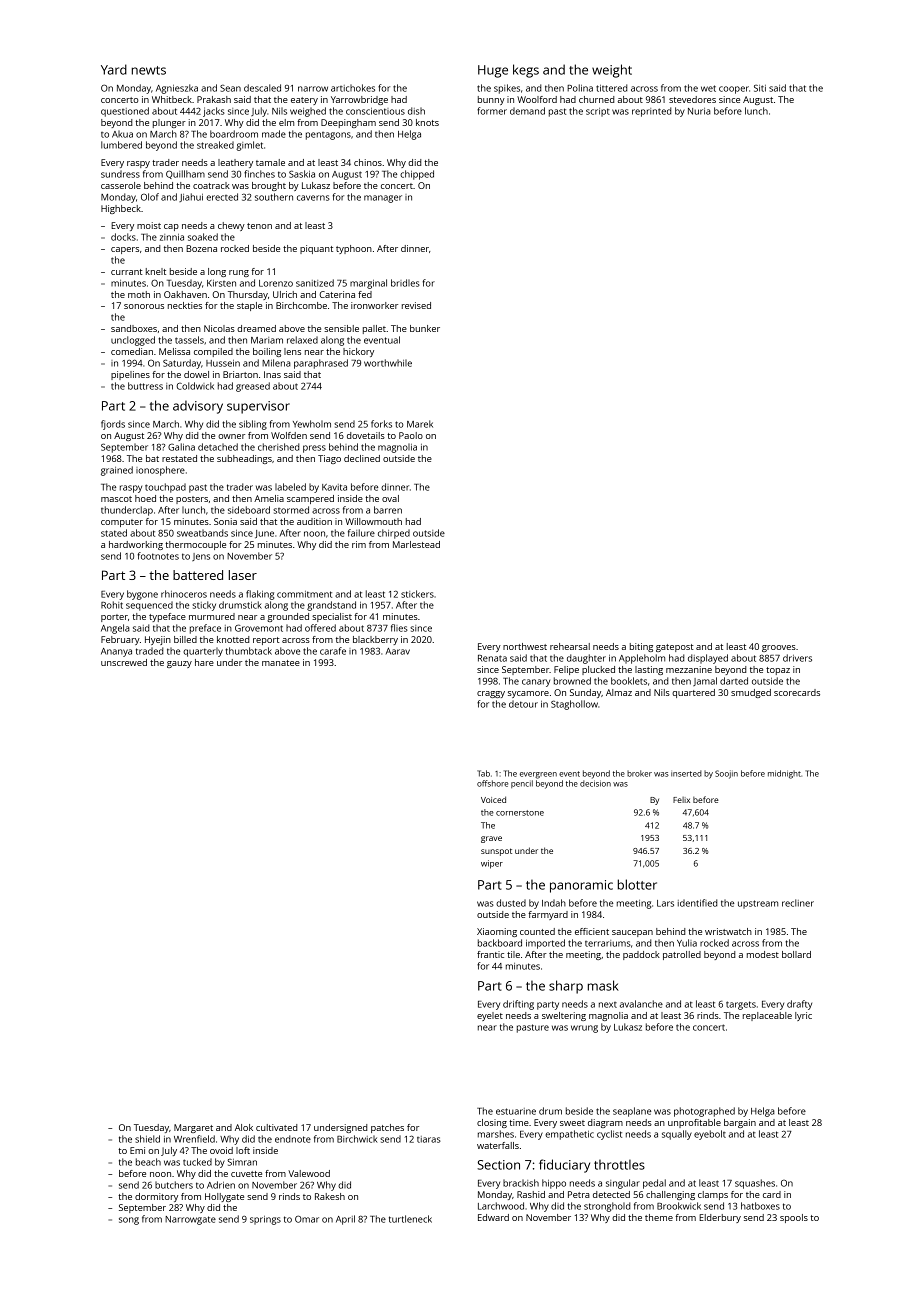 The height and width of the screenshot is (1308, 924). I want to click on song, so click(129, 1221).
